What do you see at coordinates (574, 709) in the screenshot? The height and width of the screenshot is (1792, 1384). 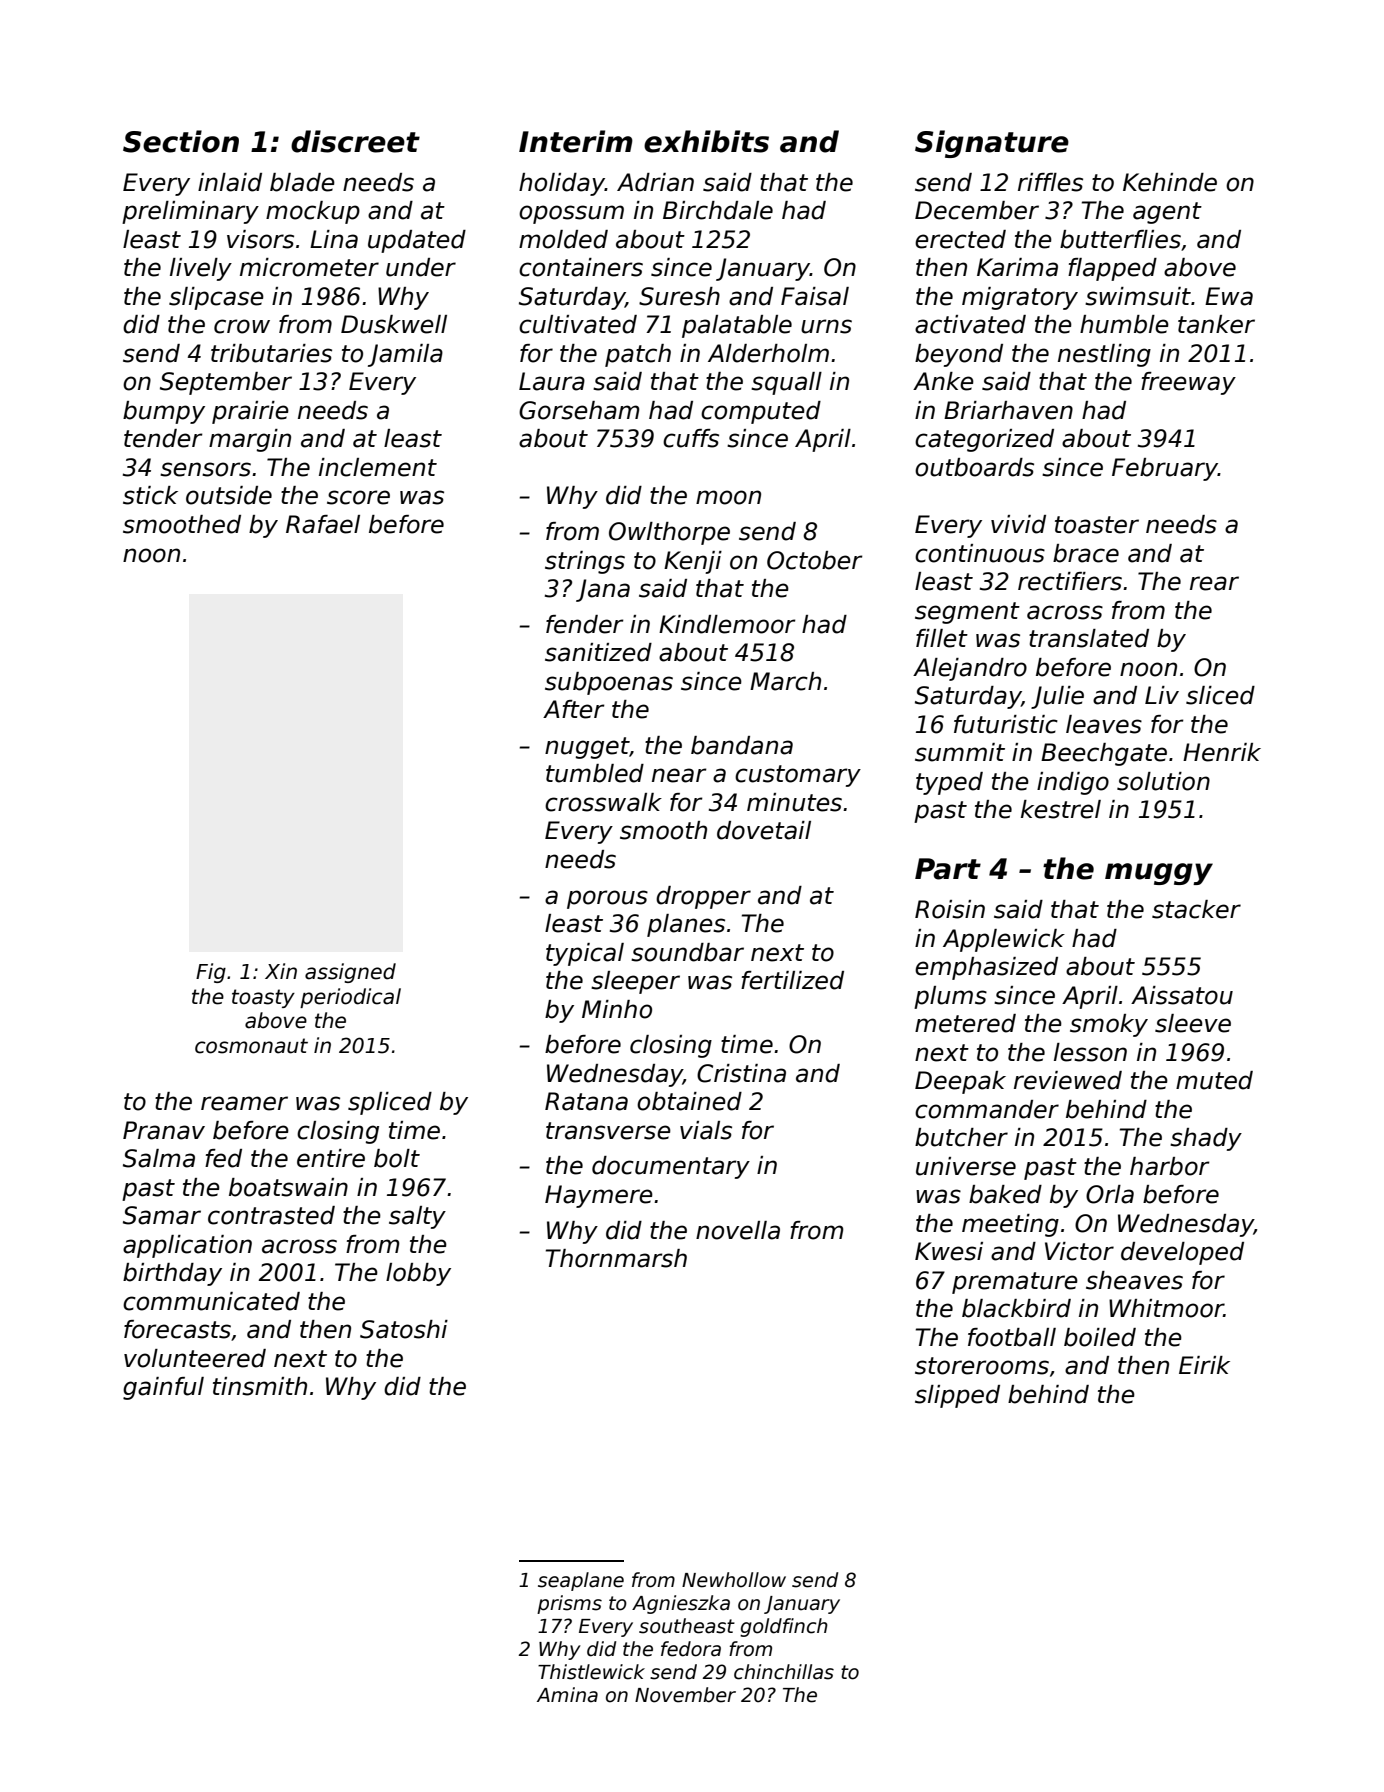 I see `After` at bounding box center [574, 709].
